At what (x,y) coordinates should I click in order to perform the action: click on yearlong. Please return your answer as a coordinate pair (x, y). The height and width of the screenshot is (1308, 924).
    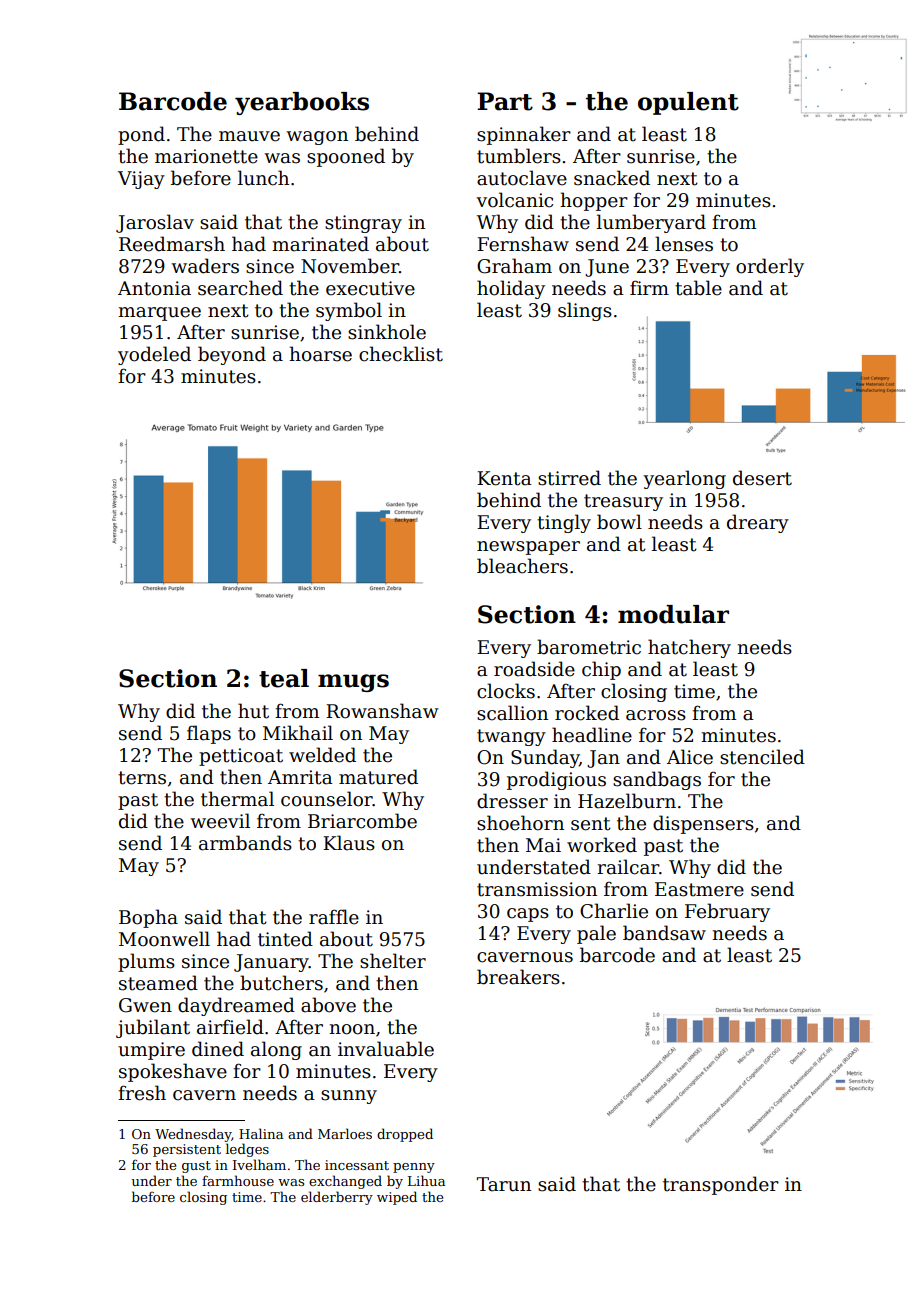
    Looking at the image, I should click on (684, 479).
